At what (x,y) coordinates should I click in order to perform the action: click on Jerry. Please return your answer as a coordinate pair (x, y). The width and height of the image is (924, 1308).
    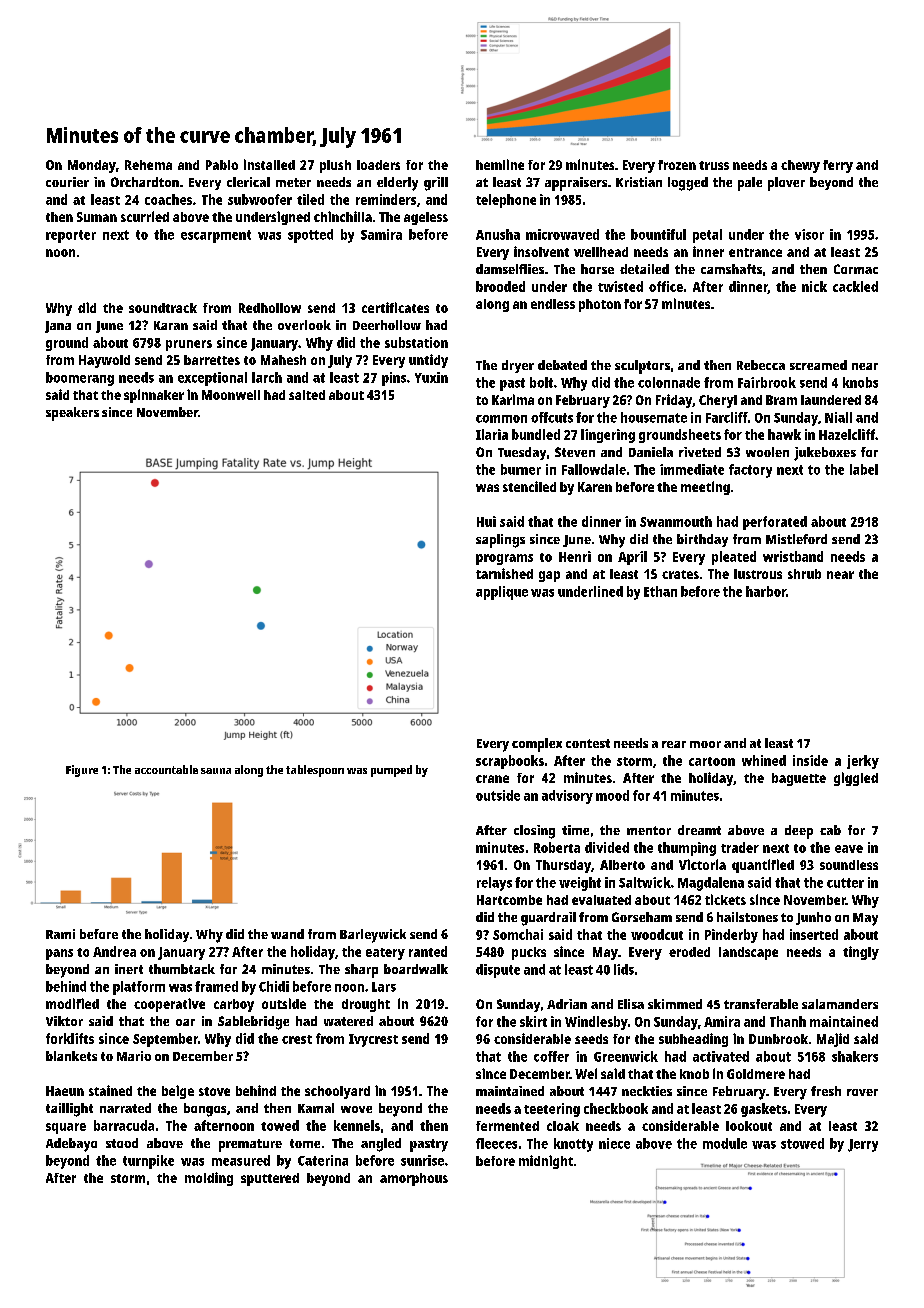
    Looking at the image, I should click on (863, 1145).
